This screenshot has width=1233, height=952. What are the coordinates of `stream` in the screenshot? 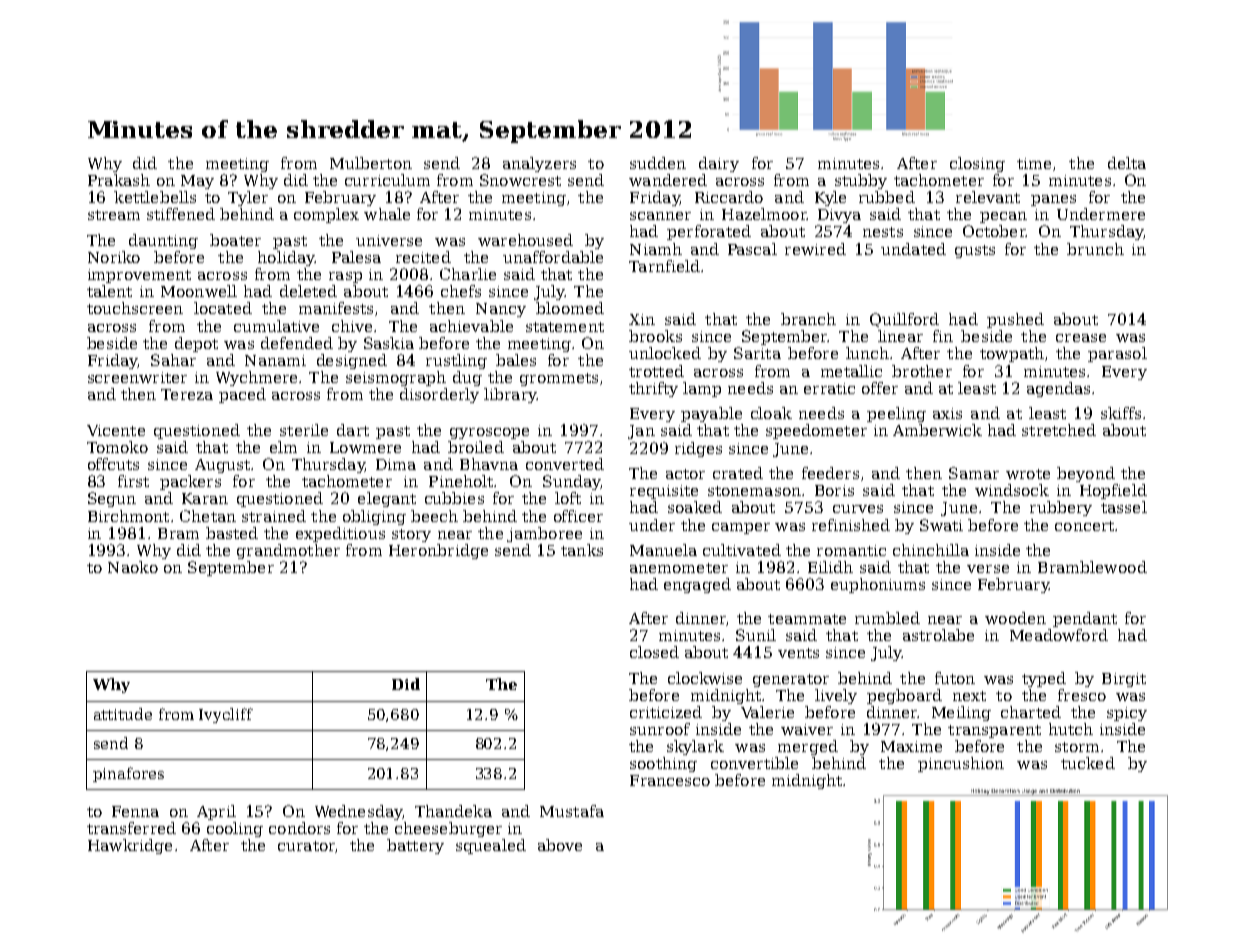 It's located at (114, 215).
